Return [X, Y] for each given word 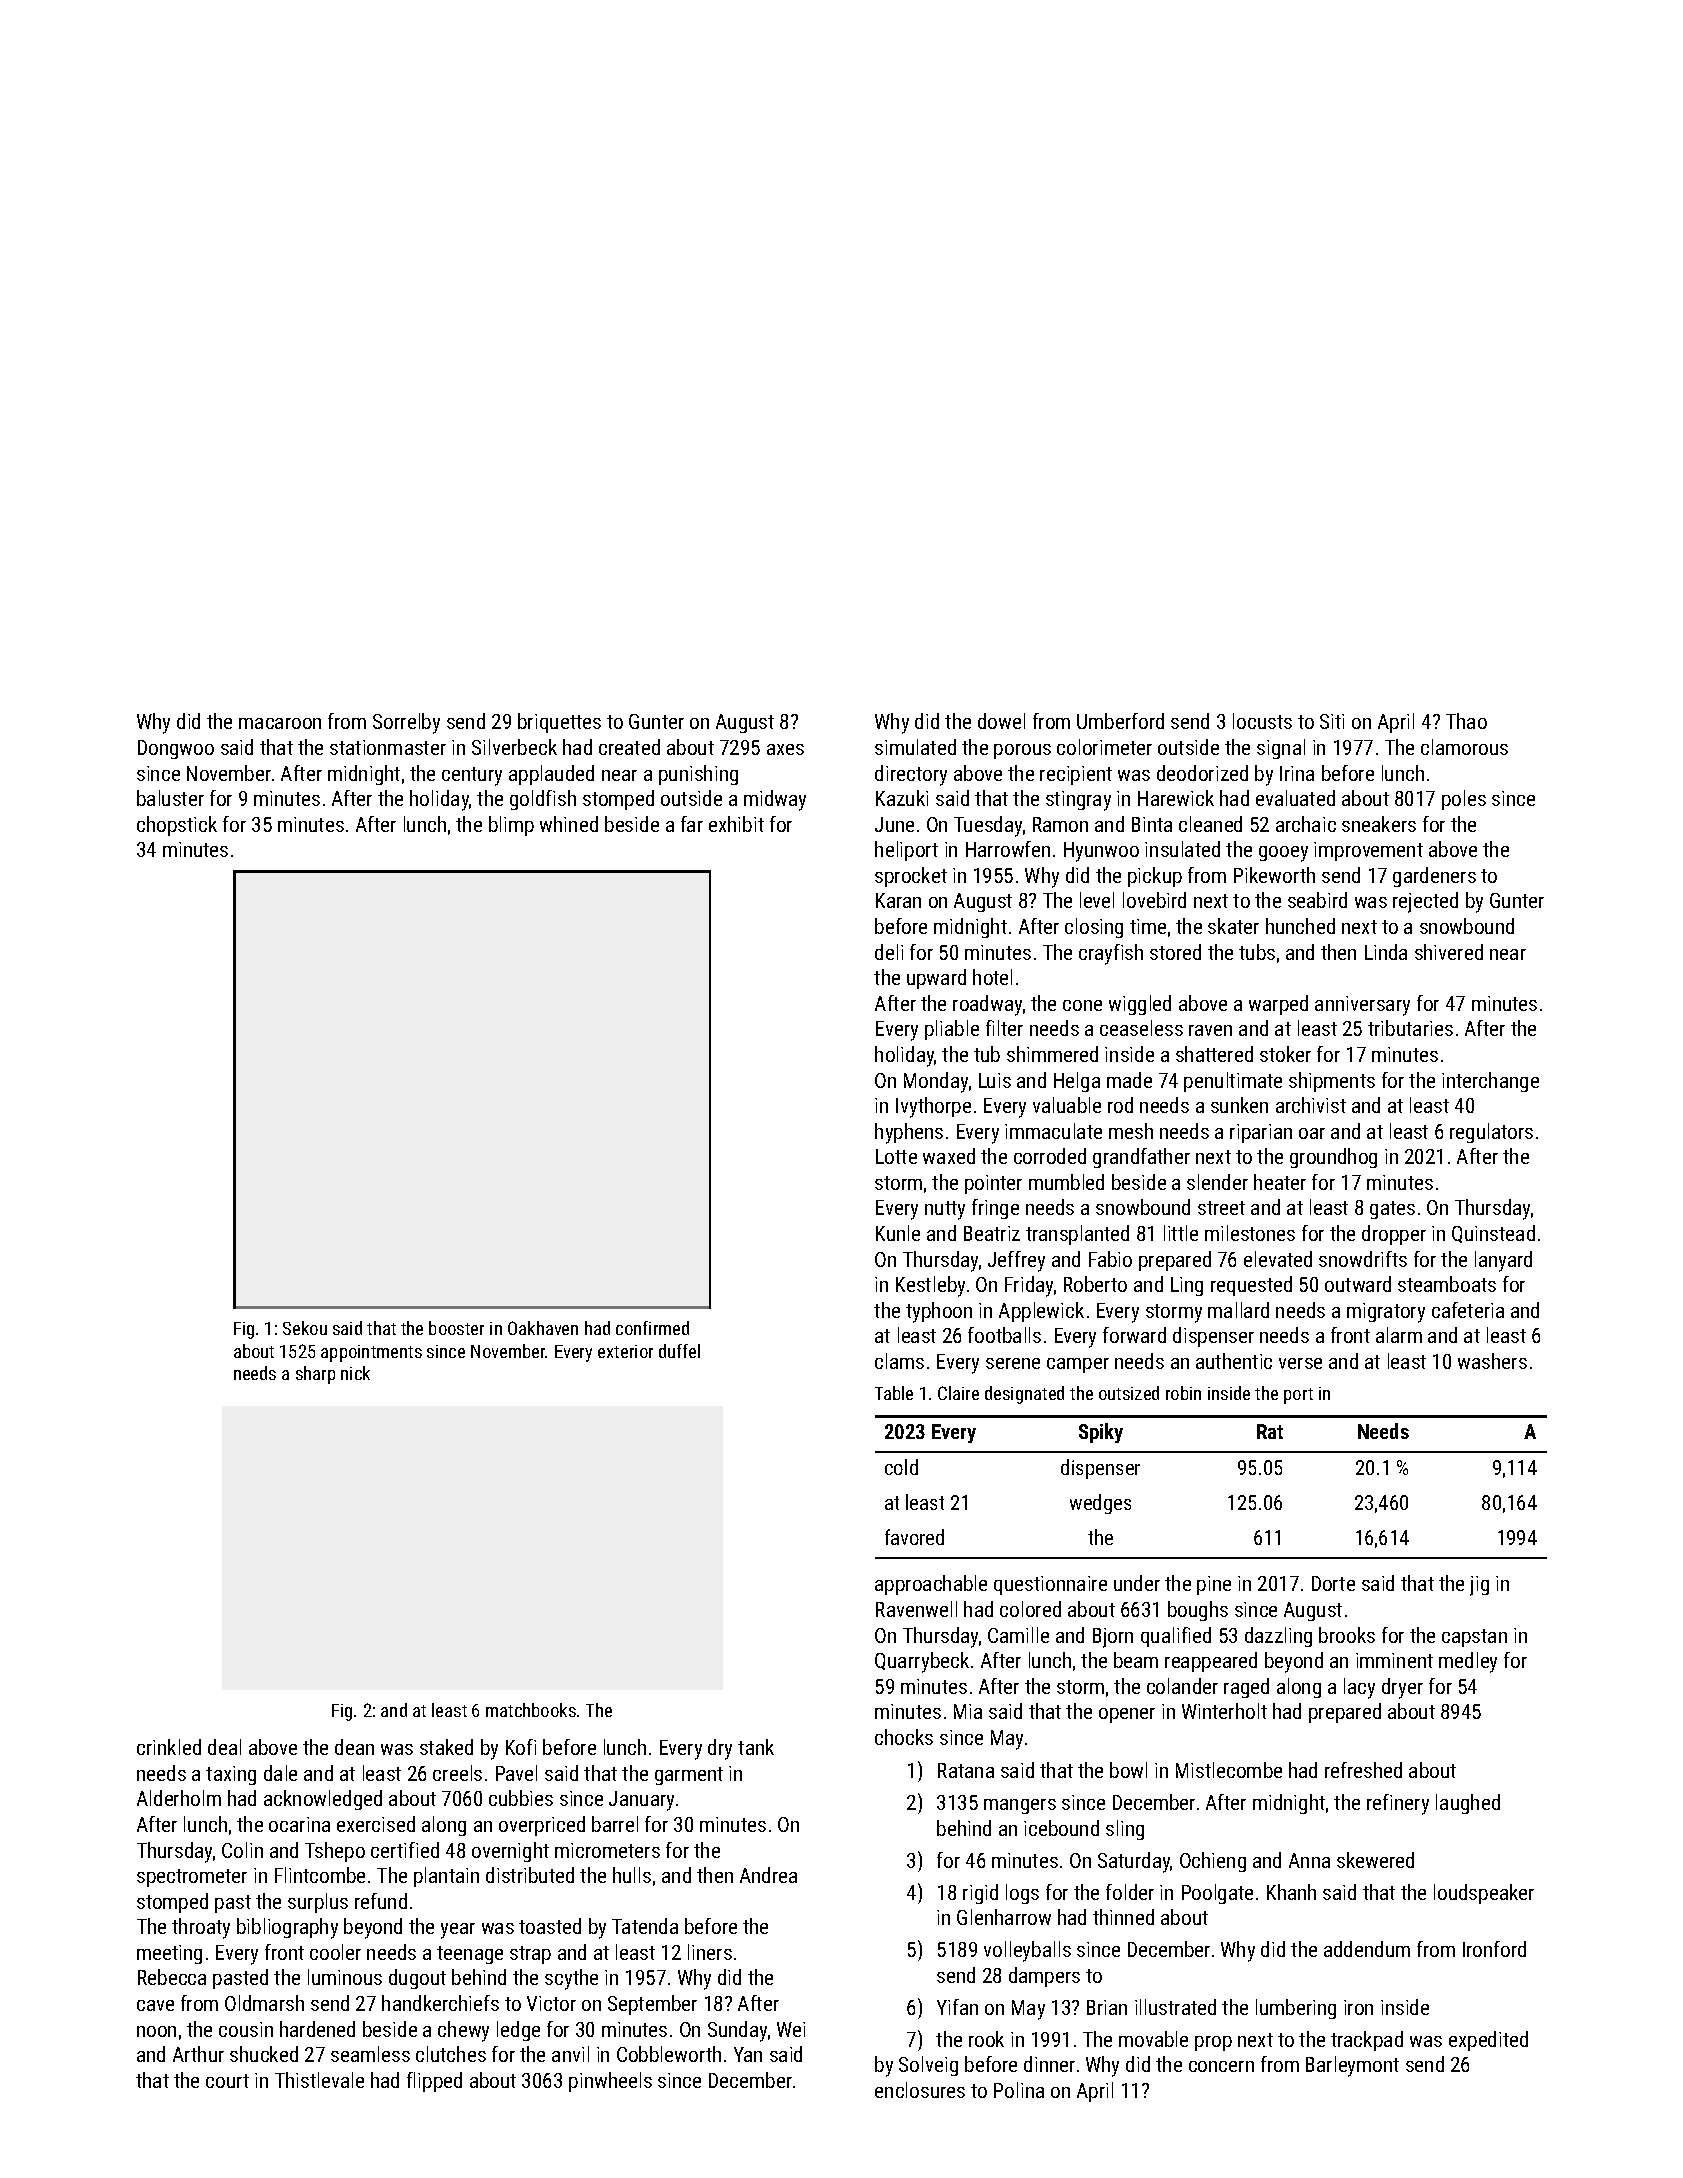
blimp [511, 826]
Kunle [898, 1233]
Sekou [305, 1328]
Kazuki [902, 798]
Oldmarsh [264, 2003]
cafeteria [1468, 1310]
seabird [1317, 900]
